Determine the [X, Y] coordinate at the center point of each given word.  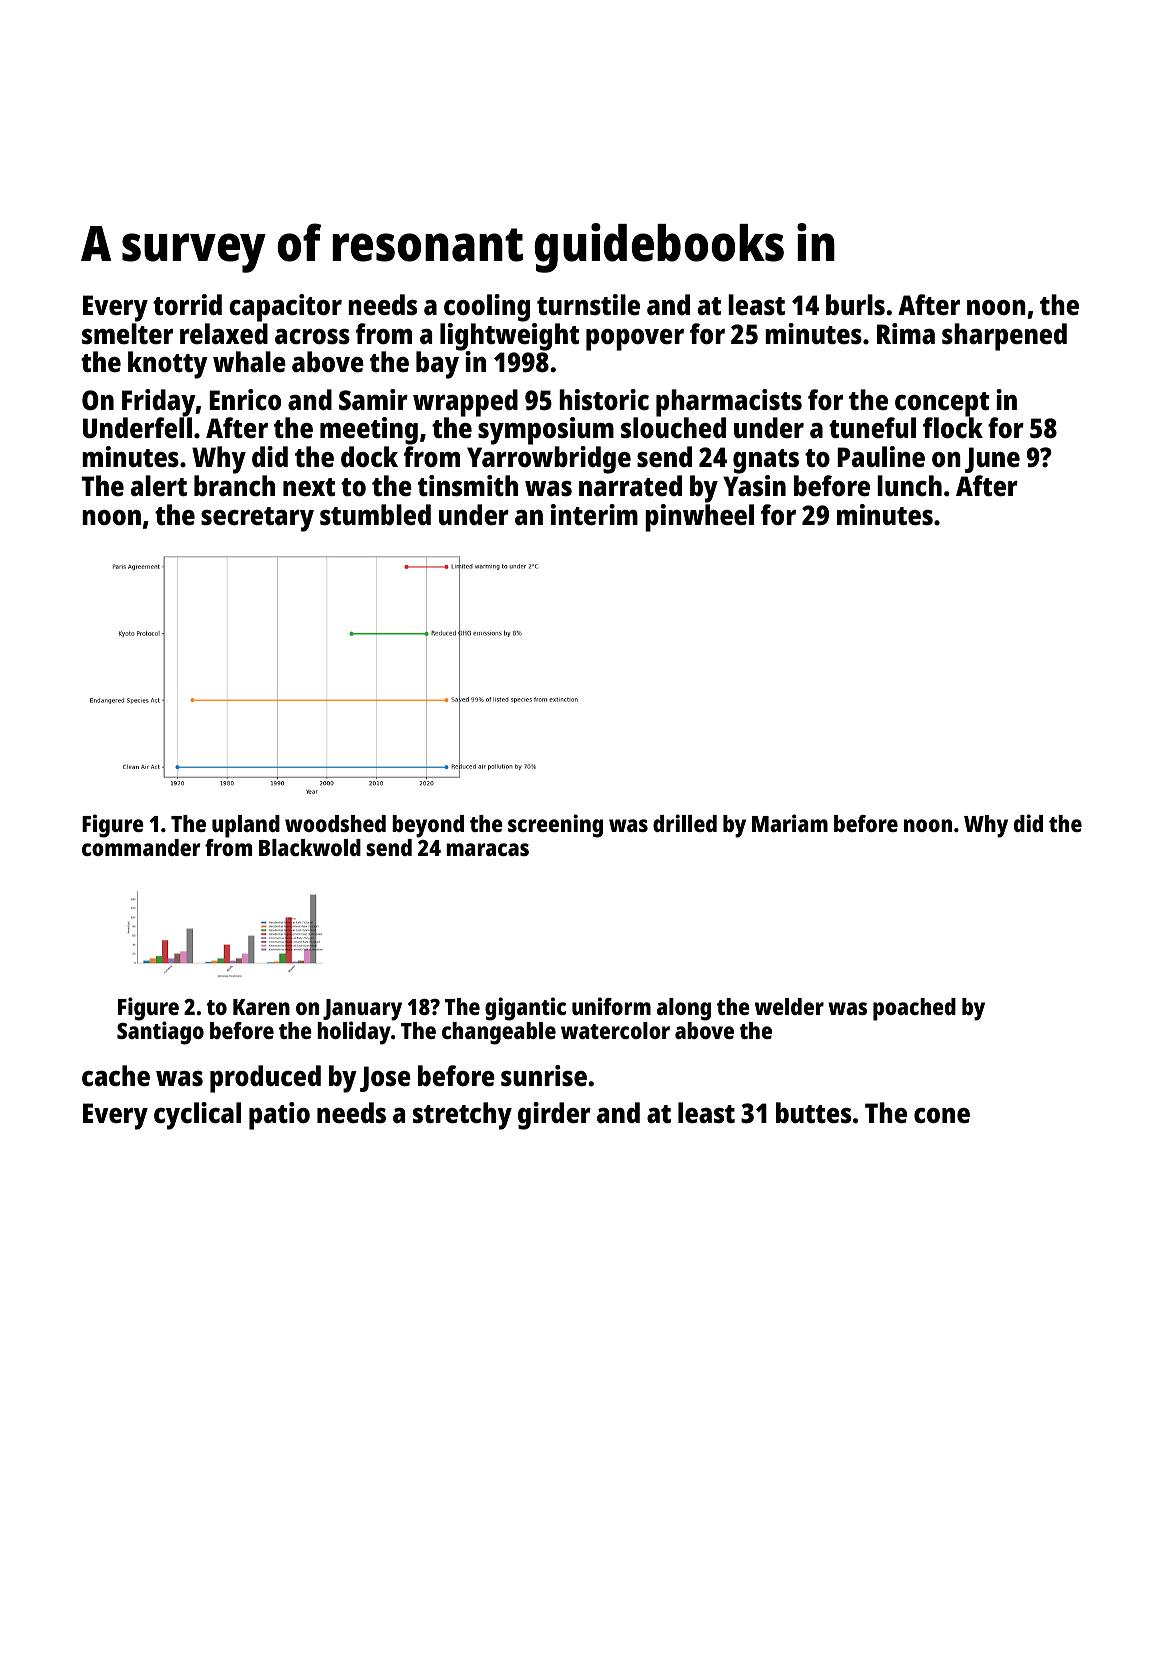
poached [914, 1009]
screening [555, 826]
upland [246, 826]
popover [635, 340]
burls [855, 304]
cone [942, 1116]
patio [279, 1116]
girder [554, 1116]
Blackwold [310, 847]
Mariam [790, 823]
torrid [187, 304]
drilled [685, 823]
